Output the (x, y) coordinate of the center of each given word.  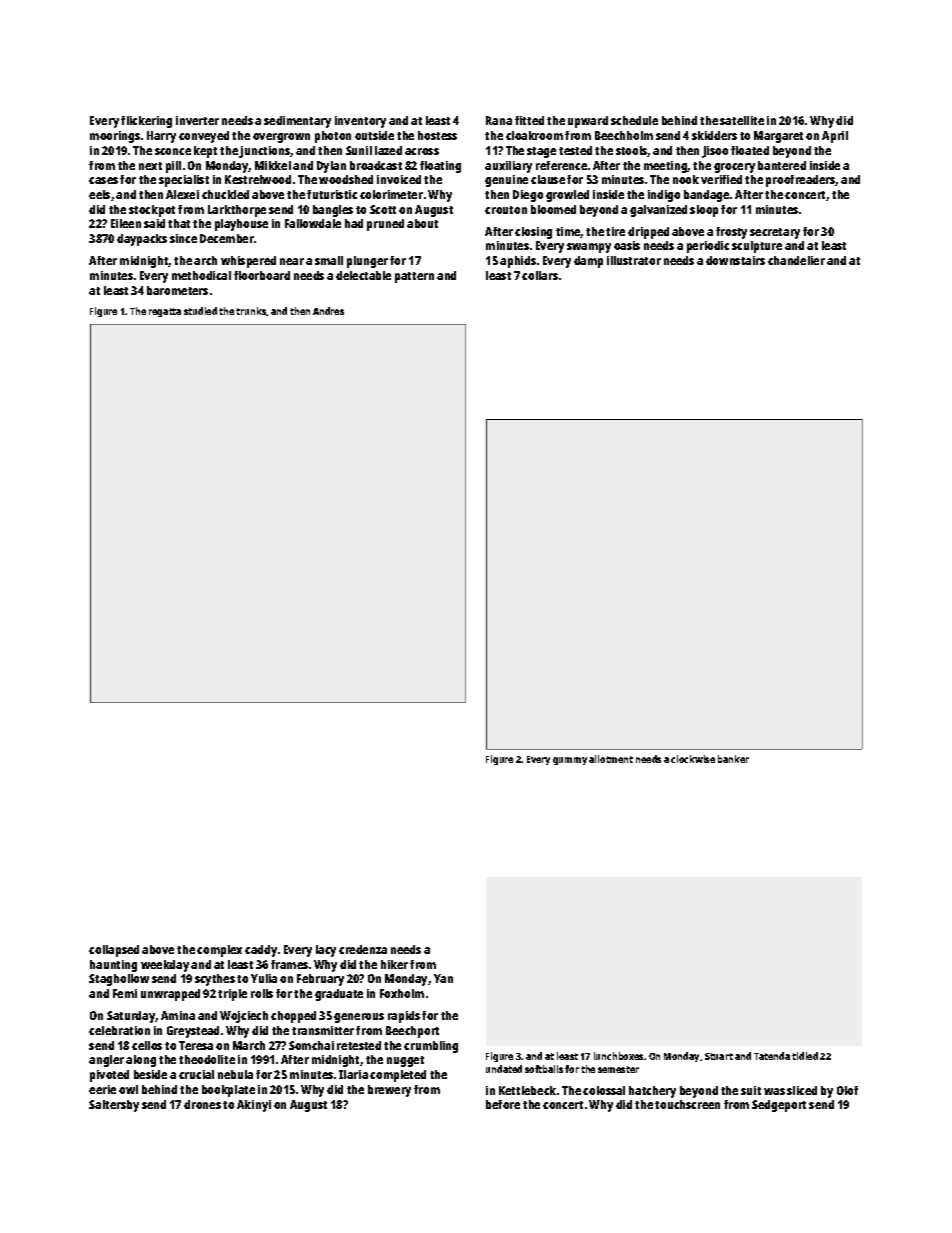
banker (733, 759)
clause (548, 179)
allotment (611, 759)
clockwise (693, 759)
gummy (570, 761)
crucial (196, 1074)
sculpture (757, 247)
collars (540, 275)
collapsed (114, 951)
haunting (113, 966)
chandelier (796, 260)
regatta (165, 312)
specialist (184, 181)
